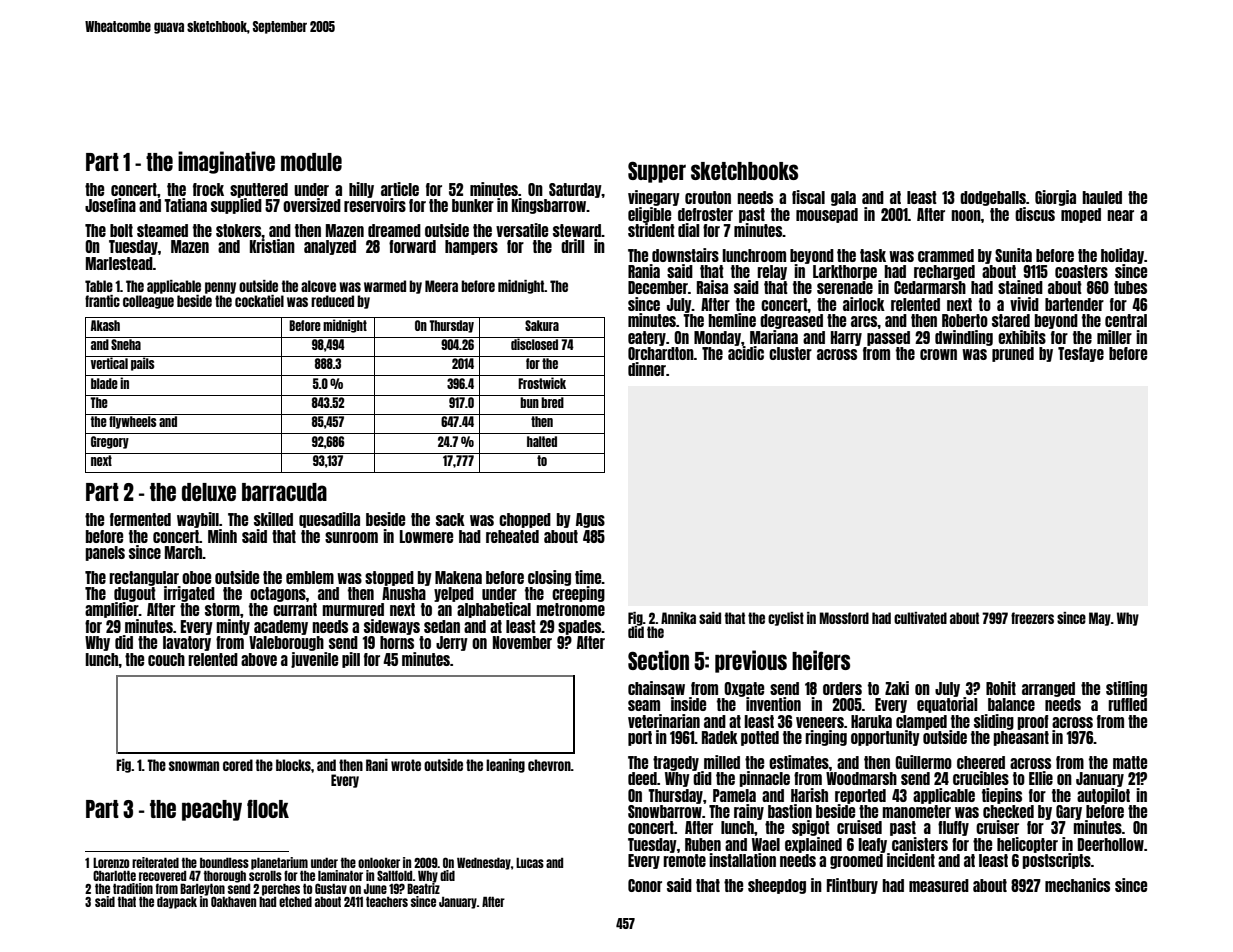 This image has height=952, width=1233. Describe the element at coordinates (843, 198) in the image. I see `gala` at that location.
